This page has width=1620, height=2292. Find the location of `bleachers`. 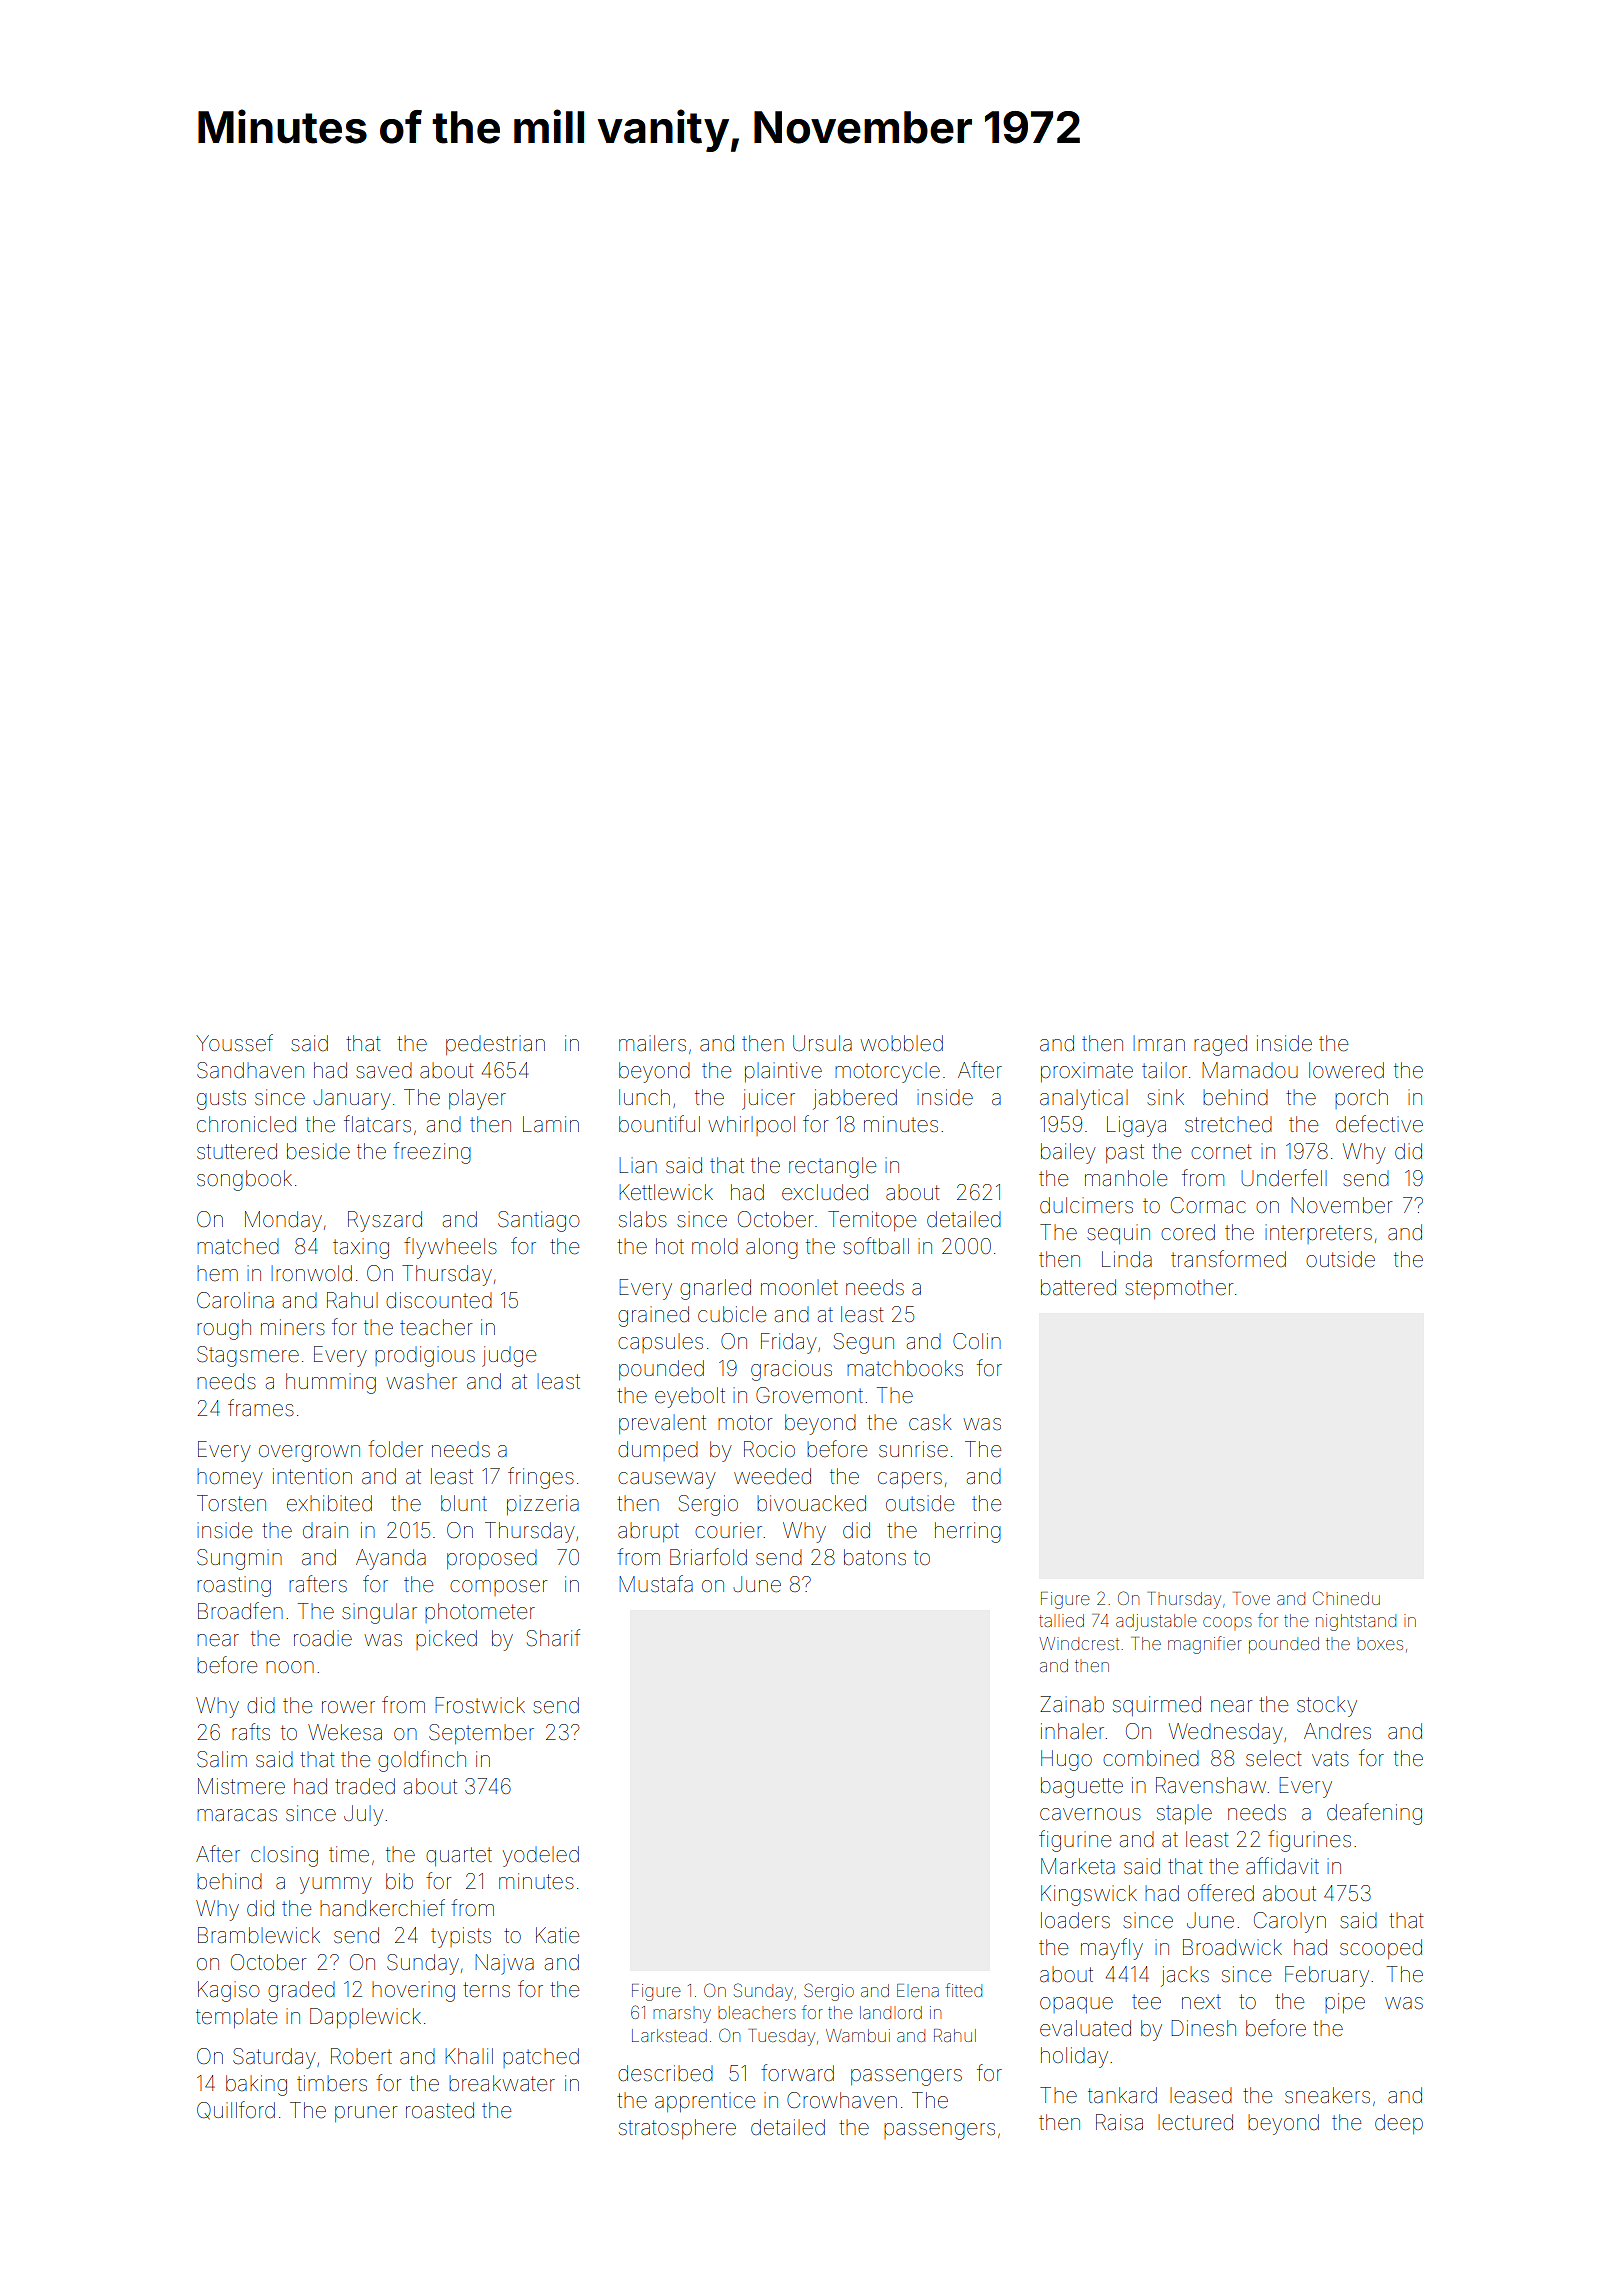

bleachers is located at coordinates (757, 2012).
